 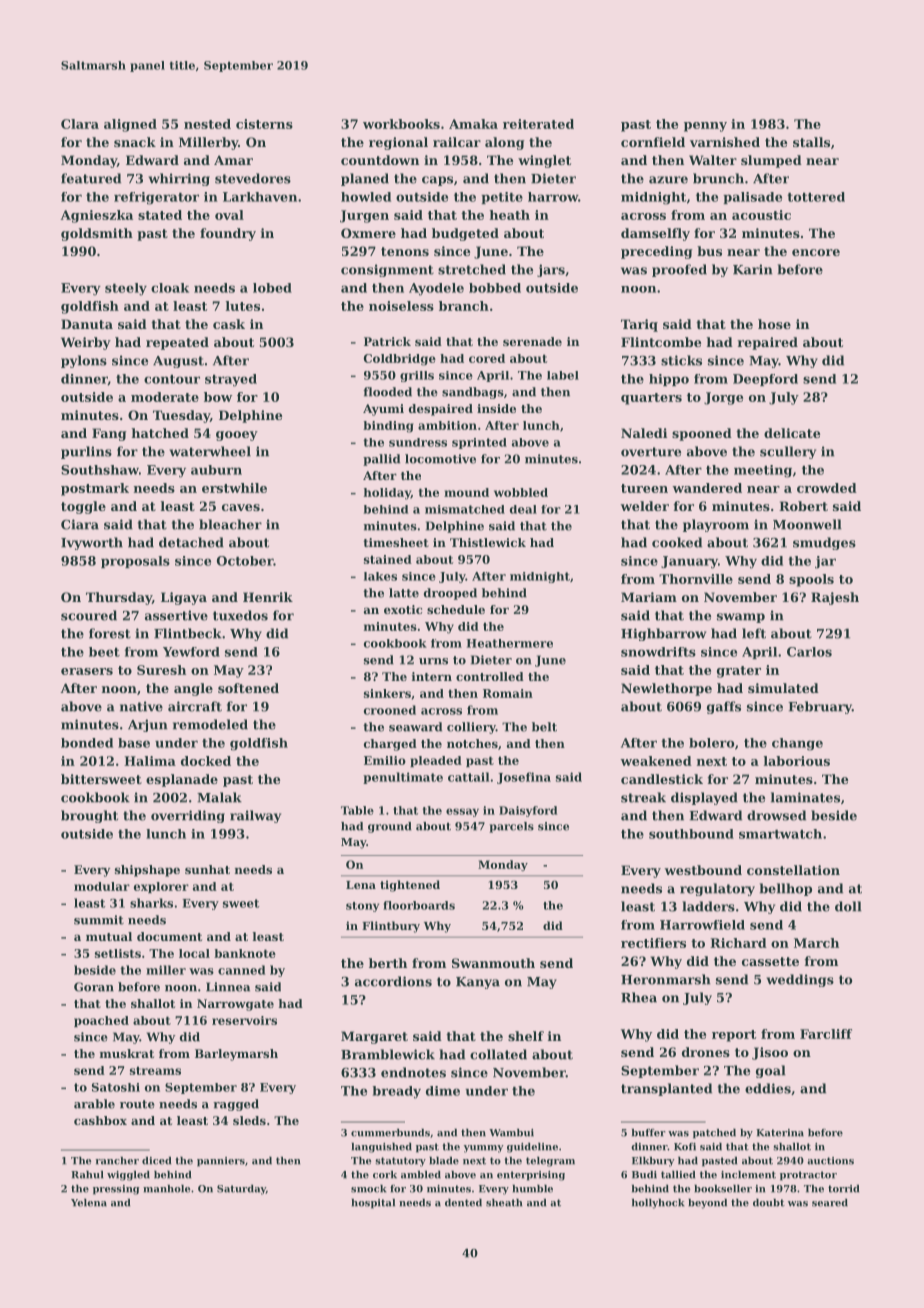 I want to click on encore, so click(x=816, y=252).
